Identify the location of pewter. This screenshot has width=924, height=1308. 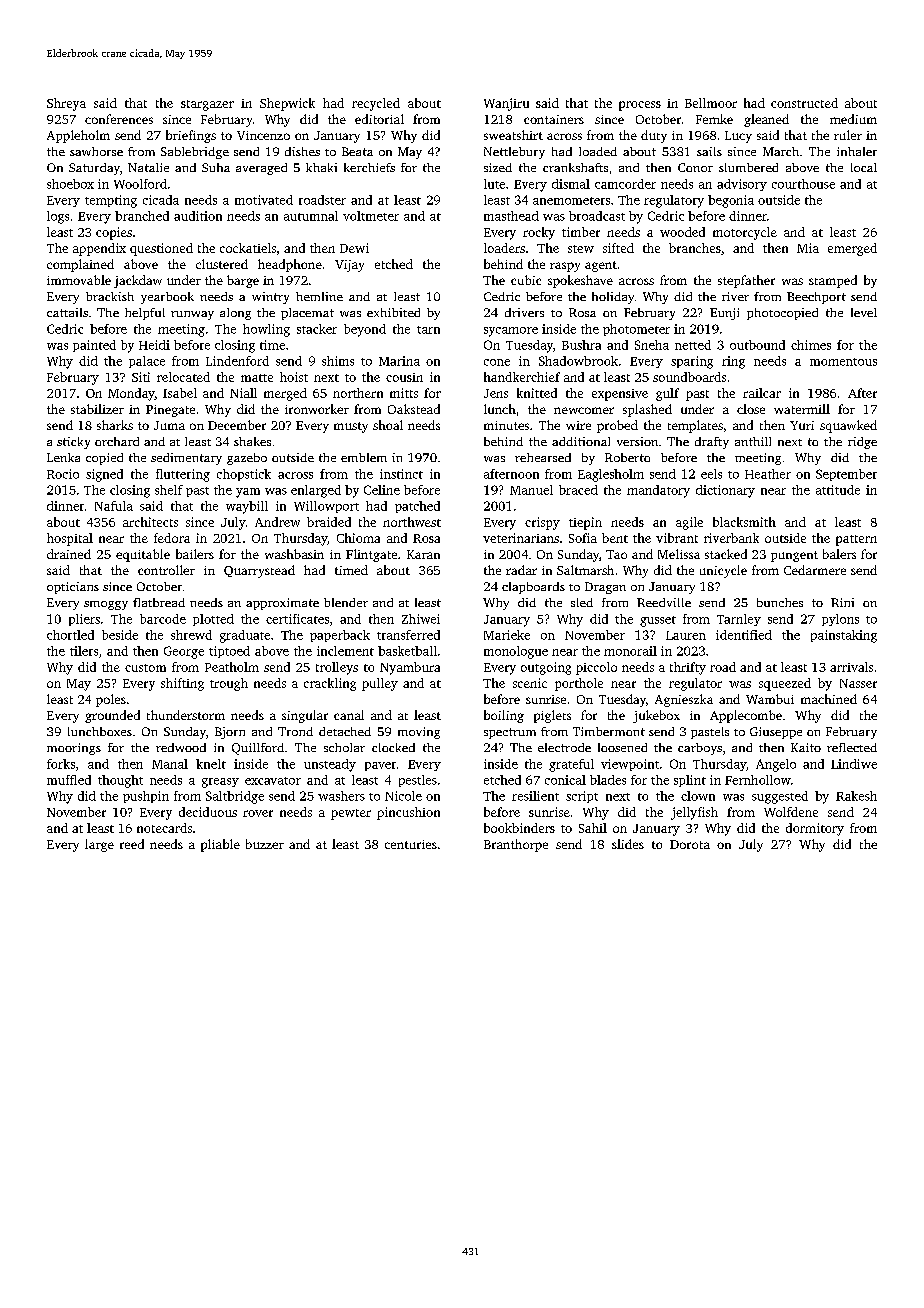
(351, 814).
